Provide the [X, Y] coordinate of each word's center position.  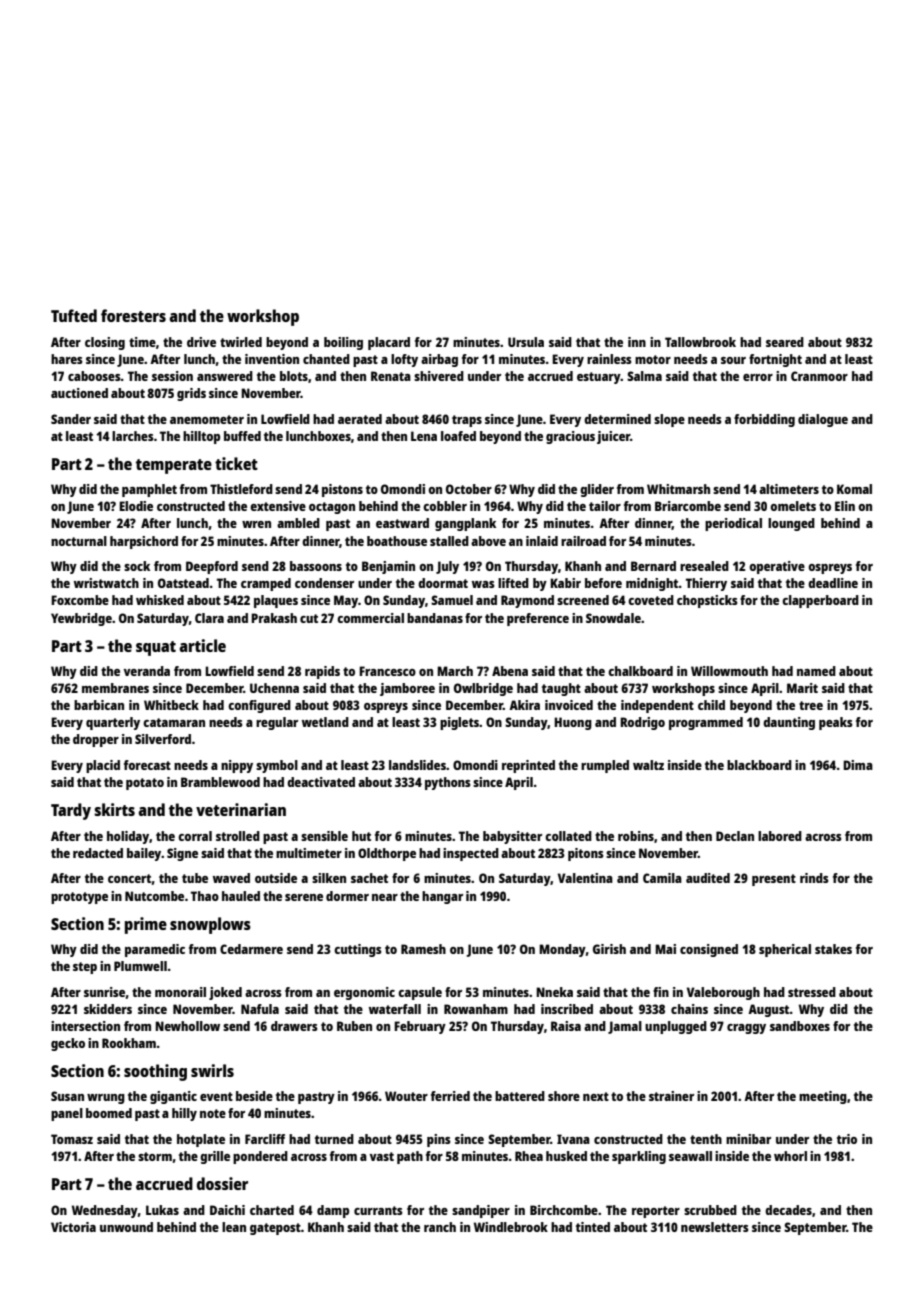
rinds [814, 878]
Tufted [74, 315]
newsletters [715, 1227]
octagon [332, 508]
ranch [440, 1227]
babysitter [512, 837]
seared [785, 342]
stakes [833, 949]
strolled [238, 836]
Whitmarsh [678, 489]
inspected [471, 854]
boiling [343, 343]
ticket [236, 463]
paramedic [155, 950]
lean [234, 1227]
